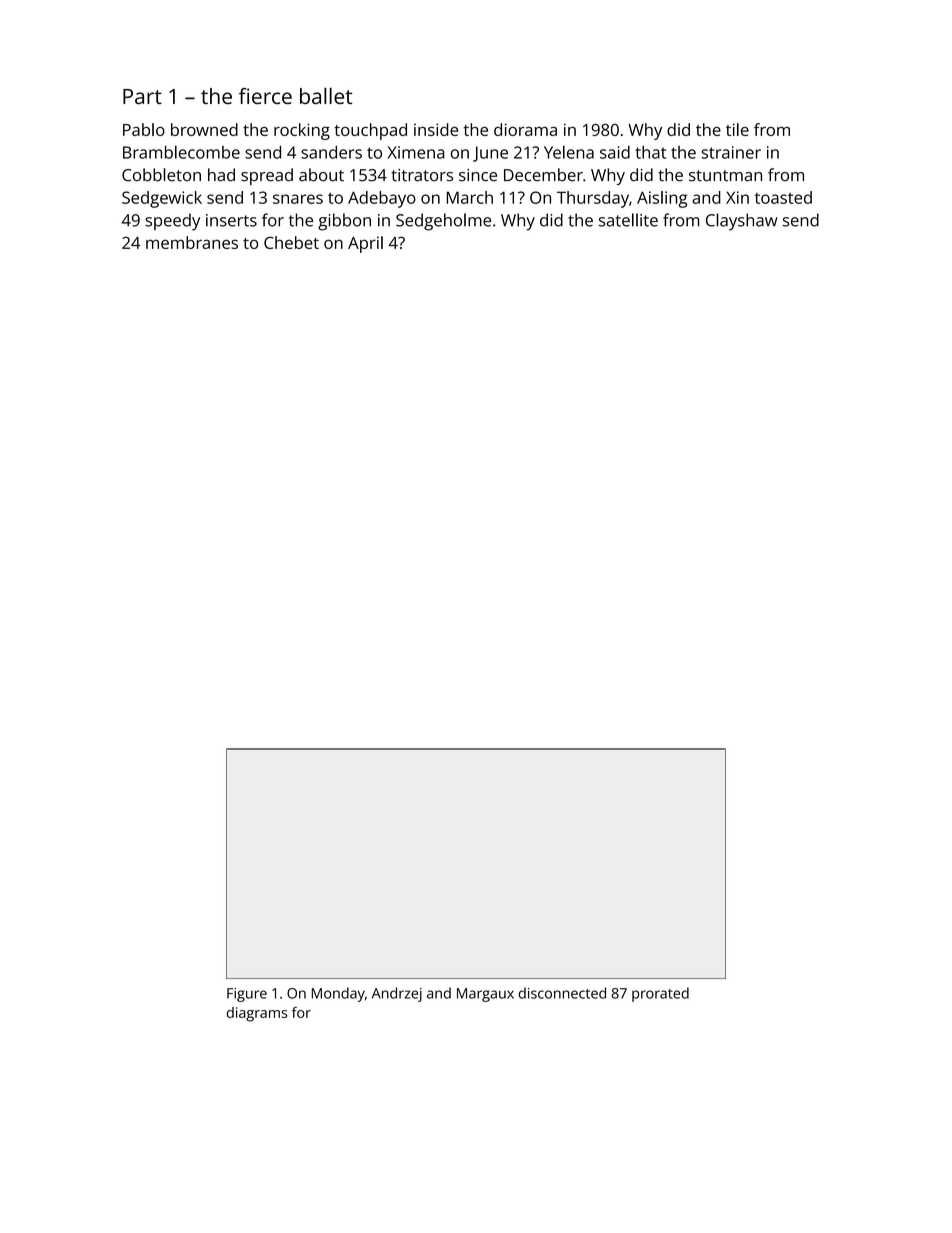 This screenshot has height=1233, width=952. I want to click on Margaux, so click(485, 995).
